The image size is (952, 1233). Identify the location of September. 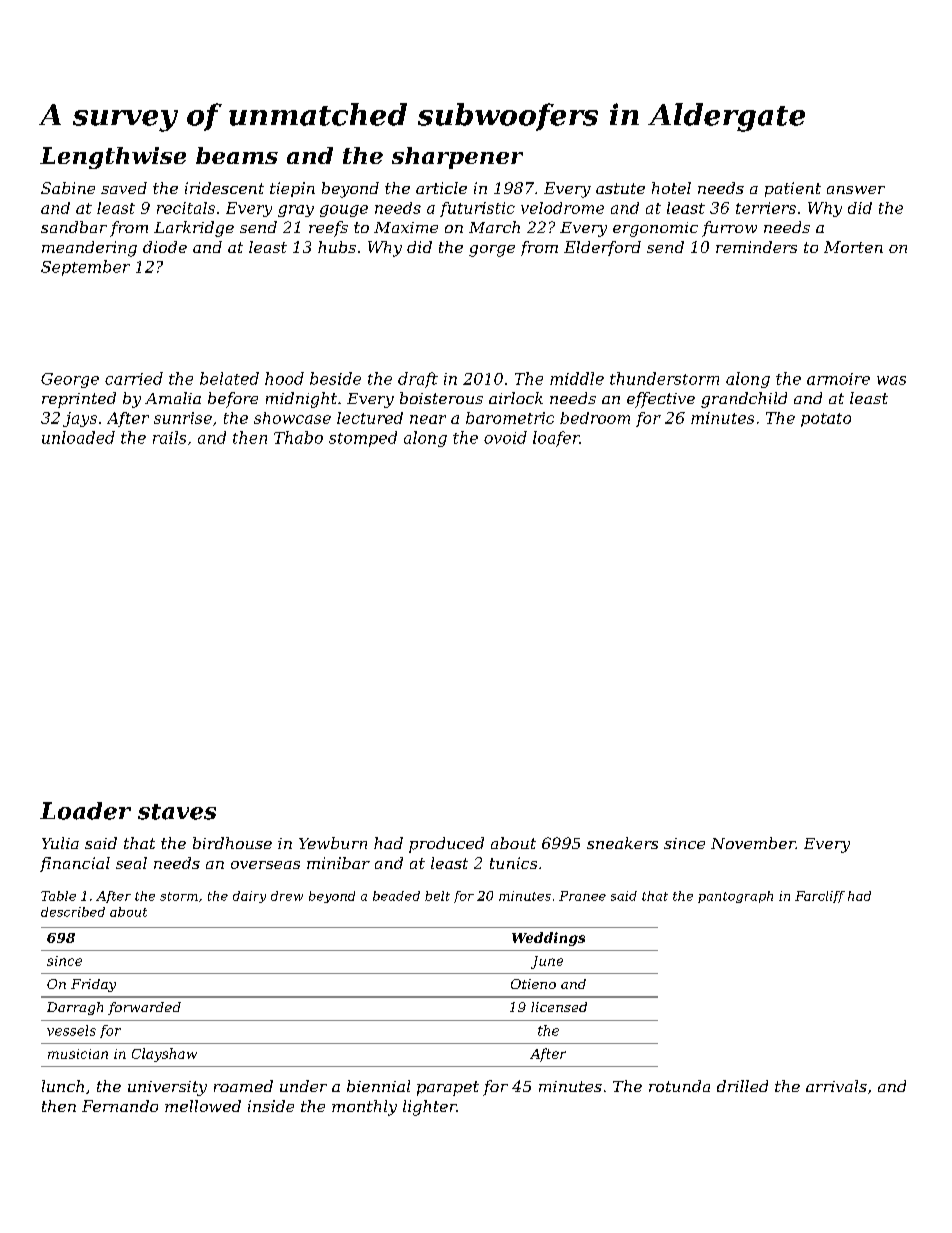
(85, 268).
